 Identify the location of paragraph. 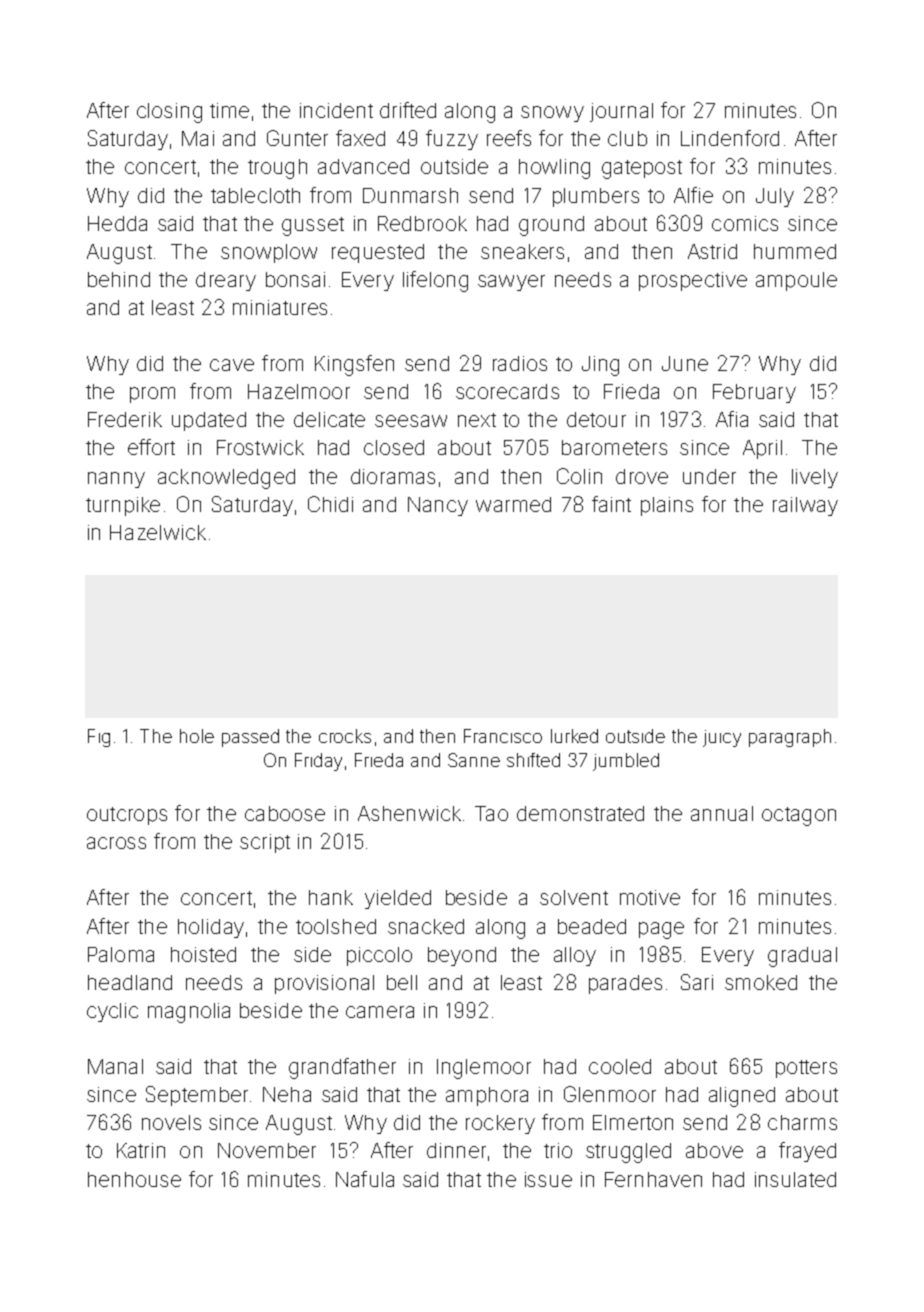
(790, 738).
